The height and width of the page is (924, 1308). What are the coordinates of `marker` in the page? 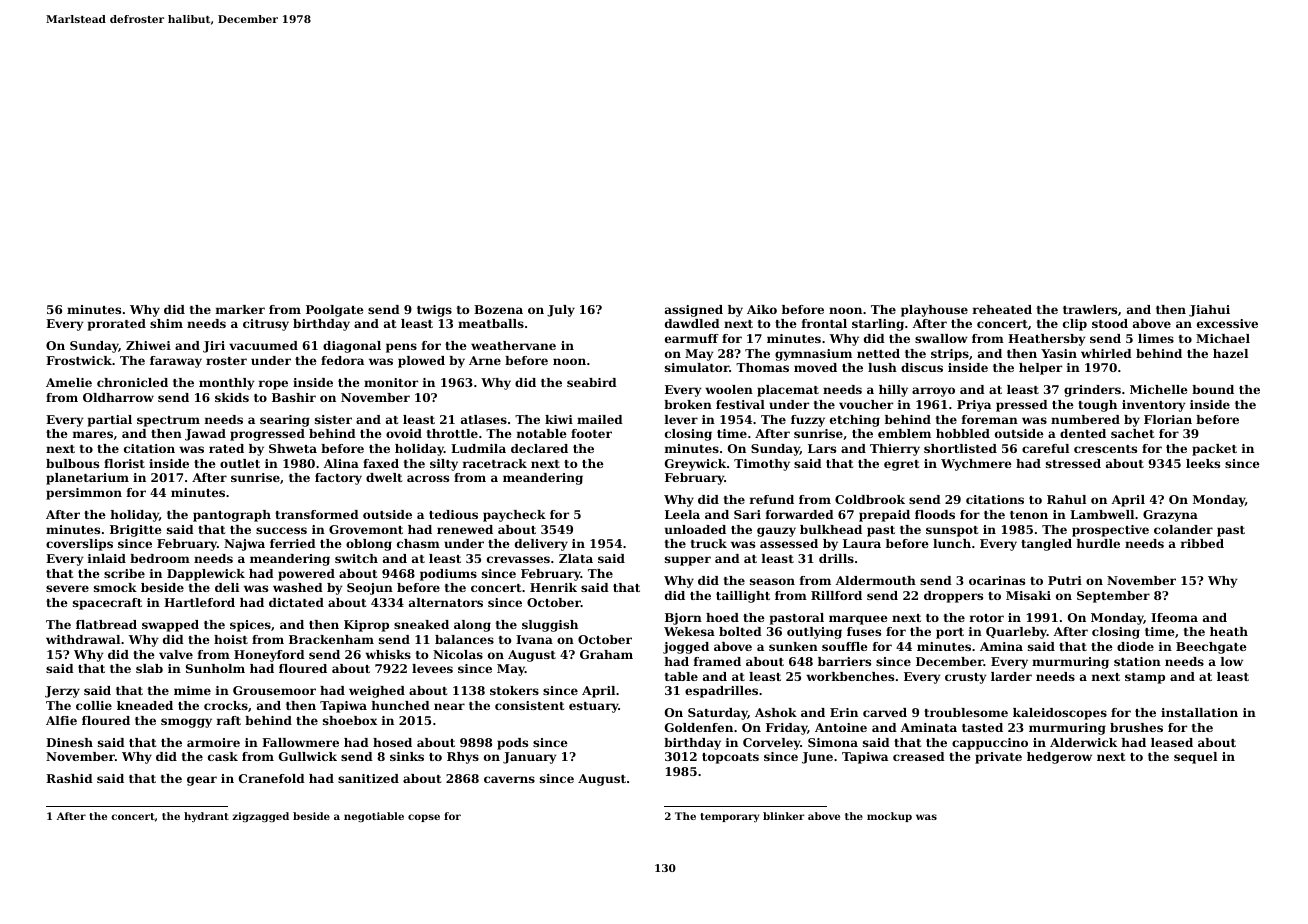 It's located at (240, 309).
